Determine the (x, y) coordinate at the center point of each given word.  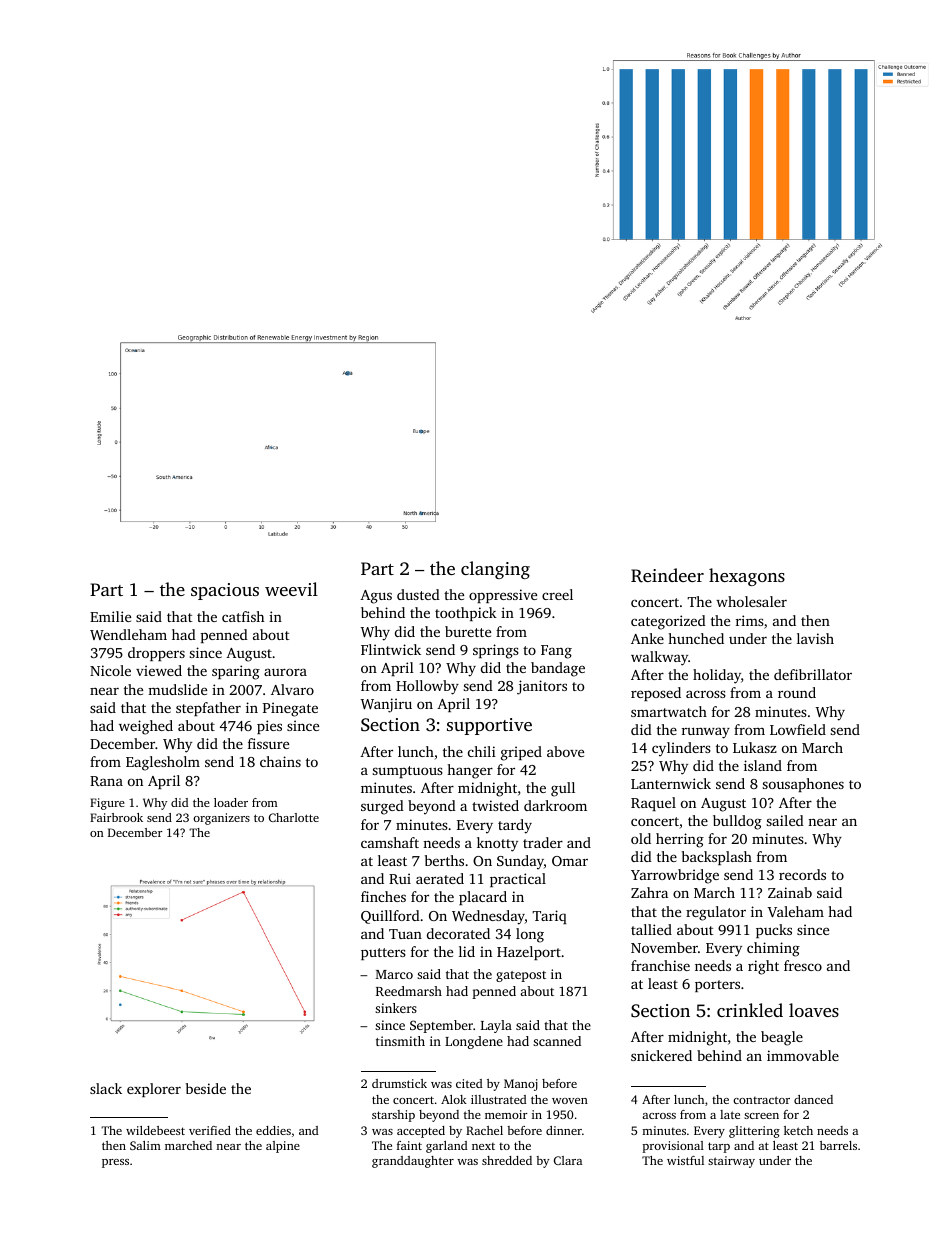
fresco (803, 965)
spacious (225, 591)
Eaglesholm (163, 763)
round (797, 692)
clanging (495, 570)
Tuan (405, 934)
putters (383, 954)
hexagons (747, 577)
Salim (145, 1145)
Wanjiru (386, 705)
